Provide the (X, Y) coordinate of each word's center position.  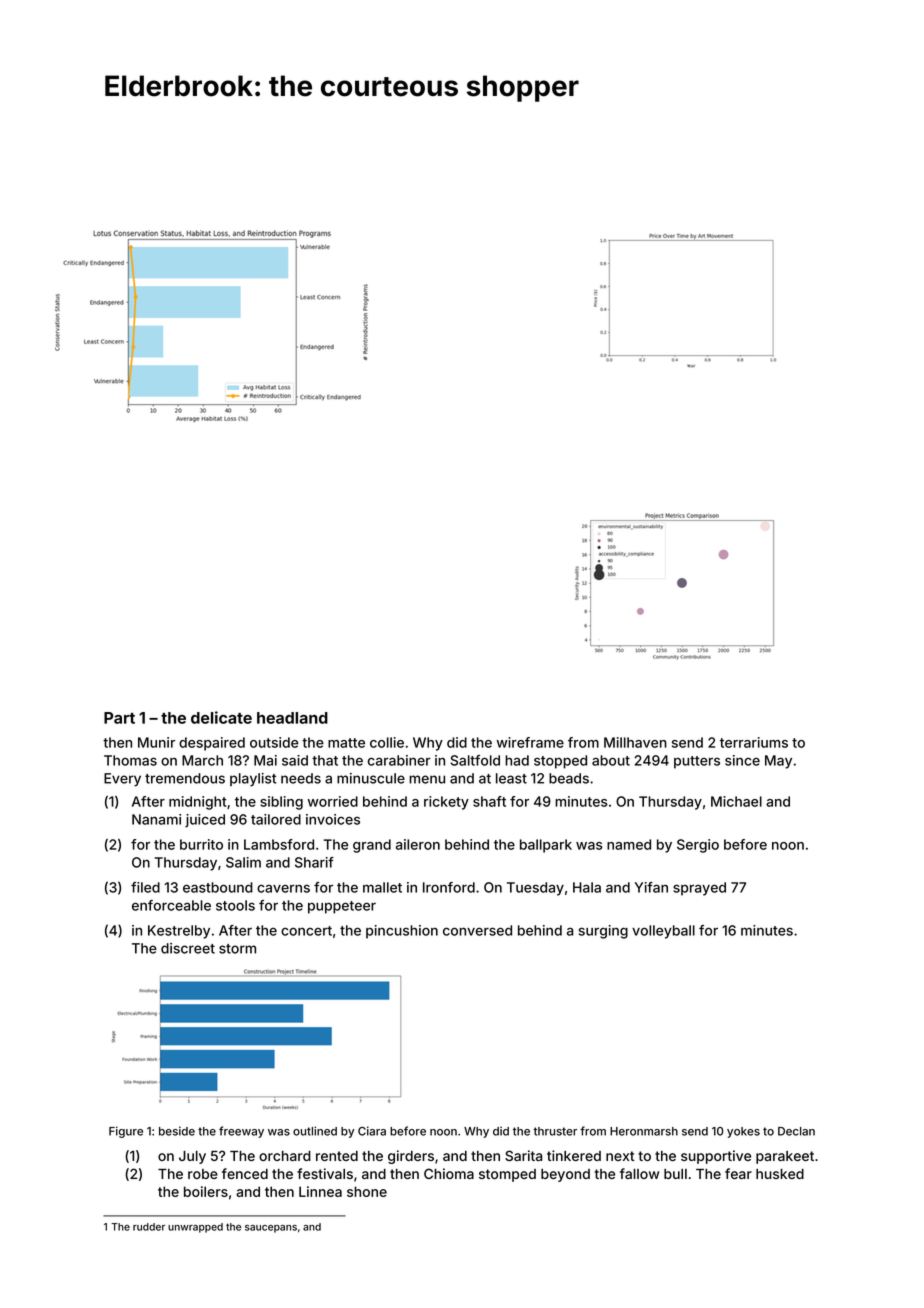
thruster (555, 1131)
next (620, 1156)
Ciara (372, 1131)
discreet (188, 948)
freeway (241, 1132)
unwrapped (195, 1228)
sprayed (699, 889)
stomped (507, 1175)
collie (387, 742)
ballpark (546, 846)
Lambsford (279, 844)
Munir (156, 742)
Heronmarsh (644, 1131)
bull (675, 1174)
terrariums (754, 742)
